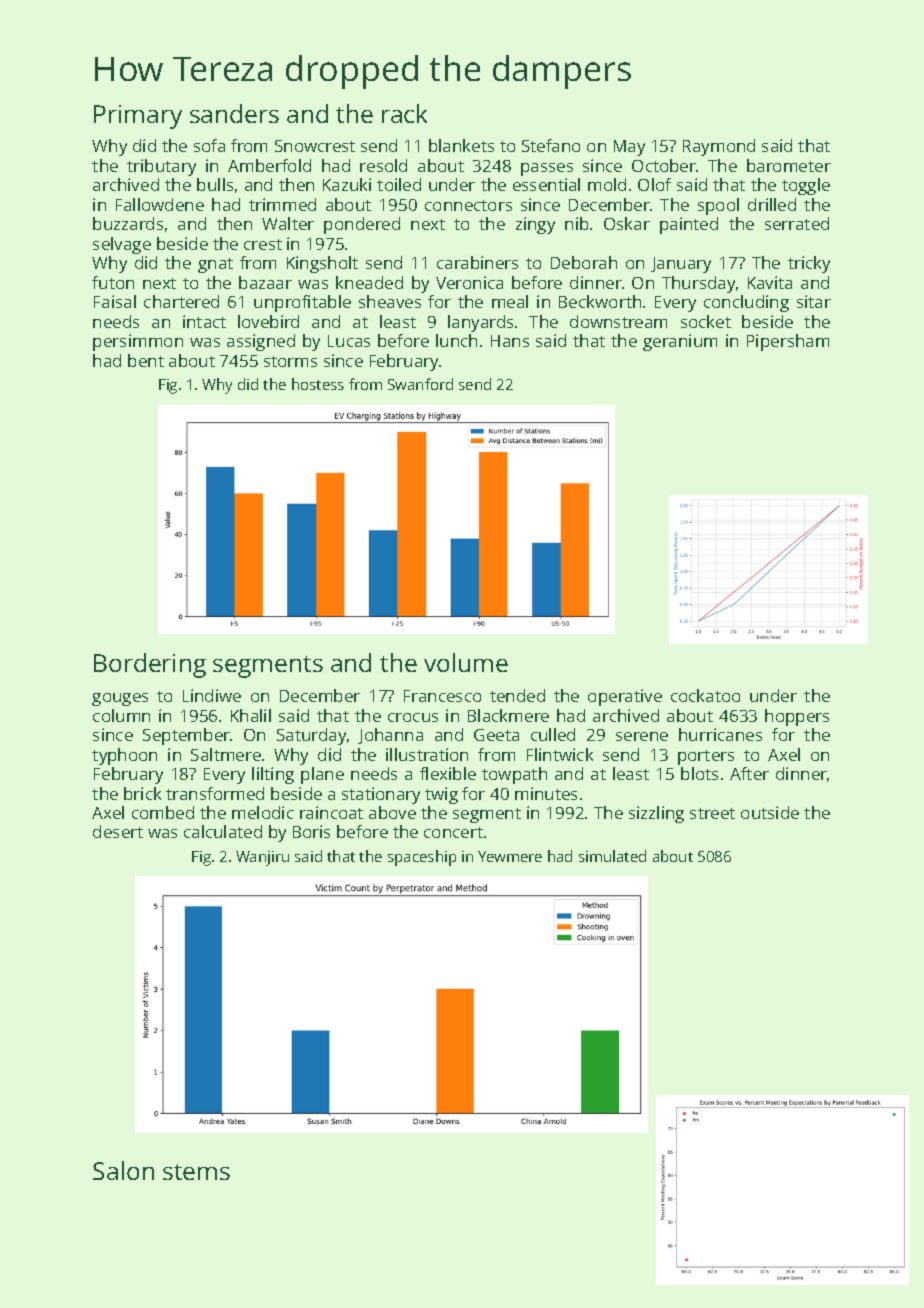 The width and height of the screenshot is (924, 1308). Describe the element at coordinates (625, 697) in the screenshot. I see `operative` at that location.
